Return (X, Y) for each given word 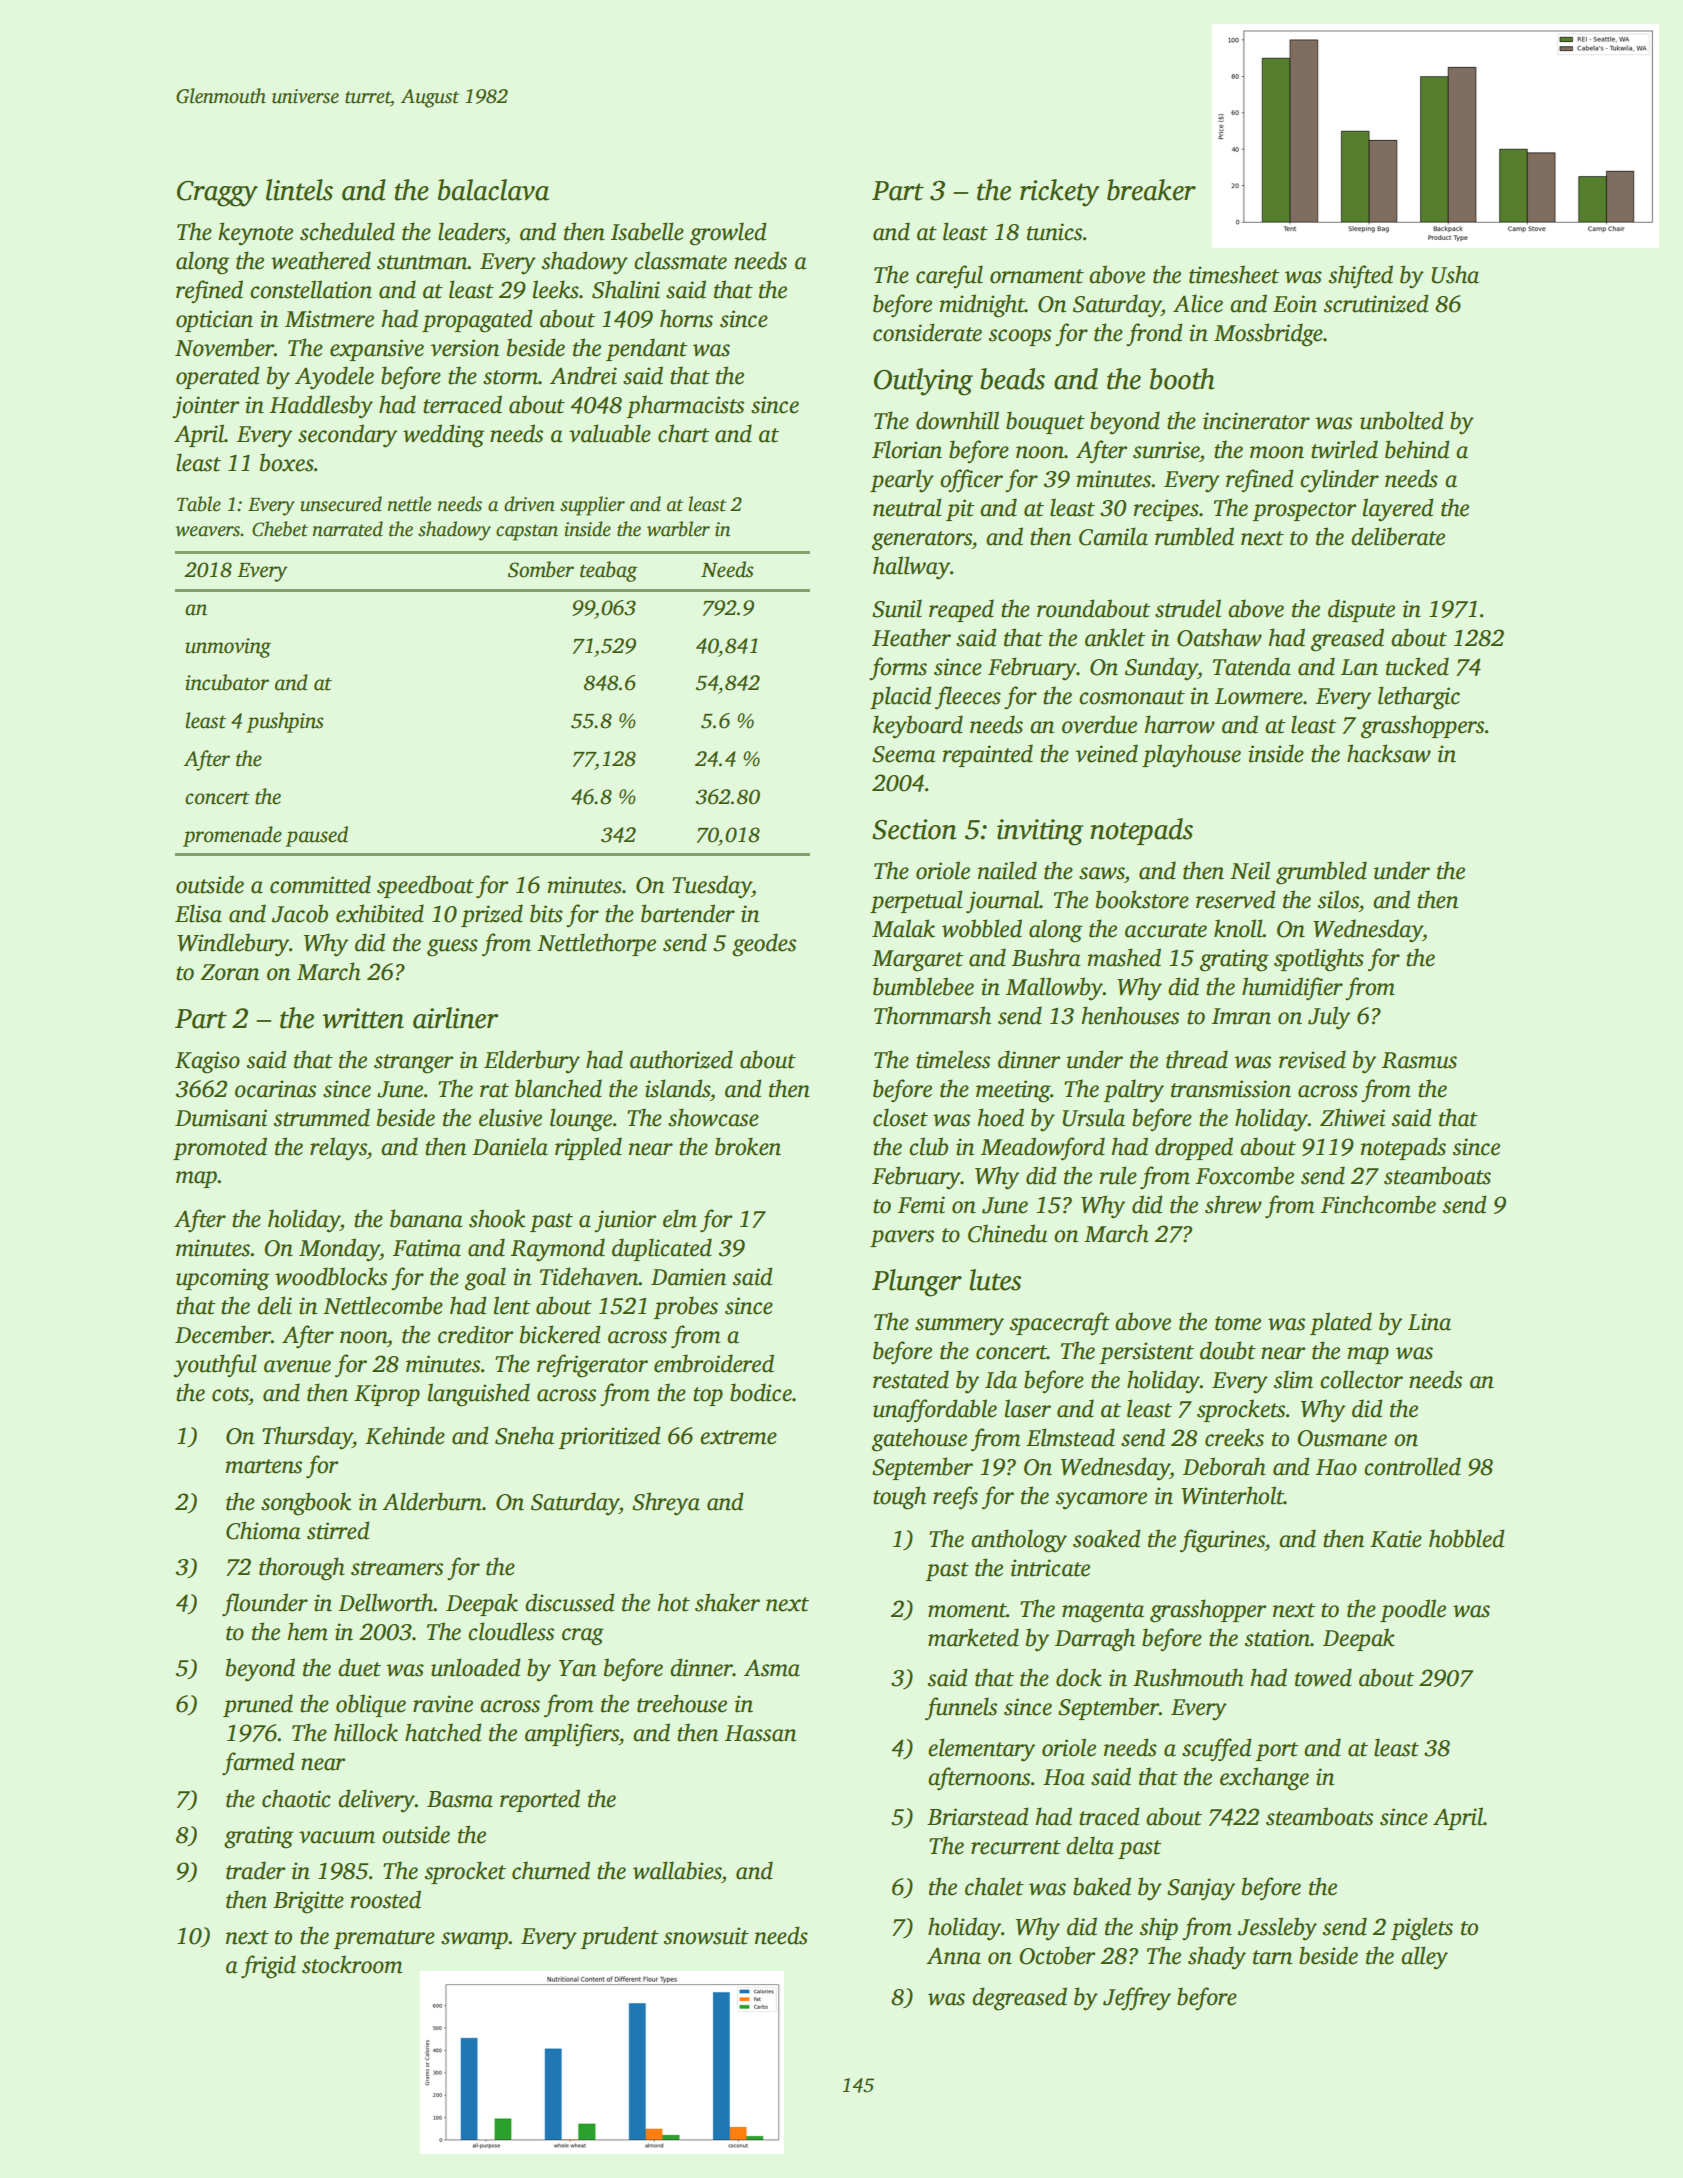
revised (1312, 1059)
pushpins (285, 722)
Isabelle (647, 231)
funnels (961, 1709)
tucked (1417, 666)
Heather (911, 637)
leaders (471, 231)
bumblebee (923, 986)
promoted (220, 1148)
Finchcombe (1378, 1204)
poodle (1413, 1610)
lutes (995, 1280)
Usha (1455, 274)
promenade (232, 836)
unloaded (476, 1667)
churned (551, 1870)
